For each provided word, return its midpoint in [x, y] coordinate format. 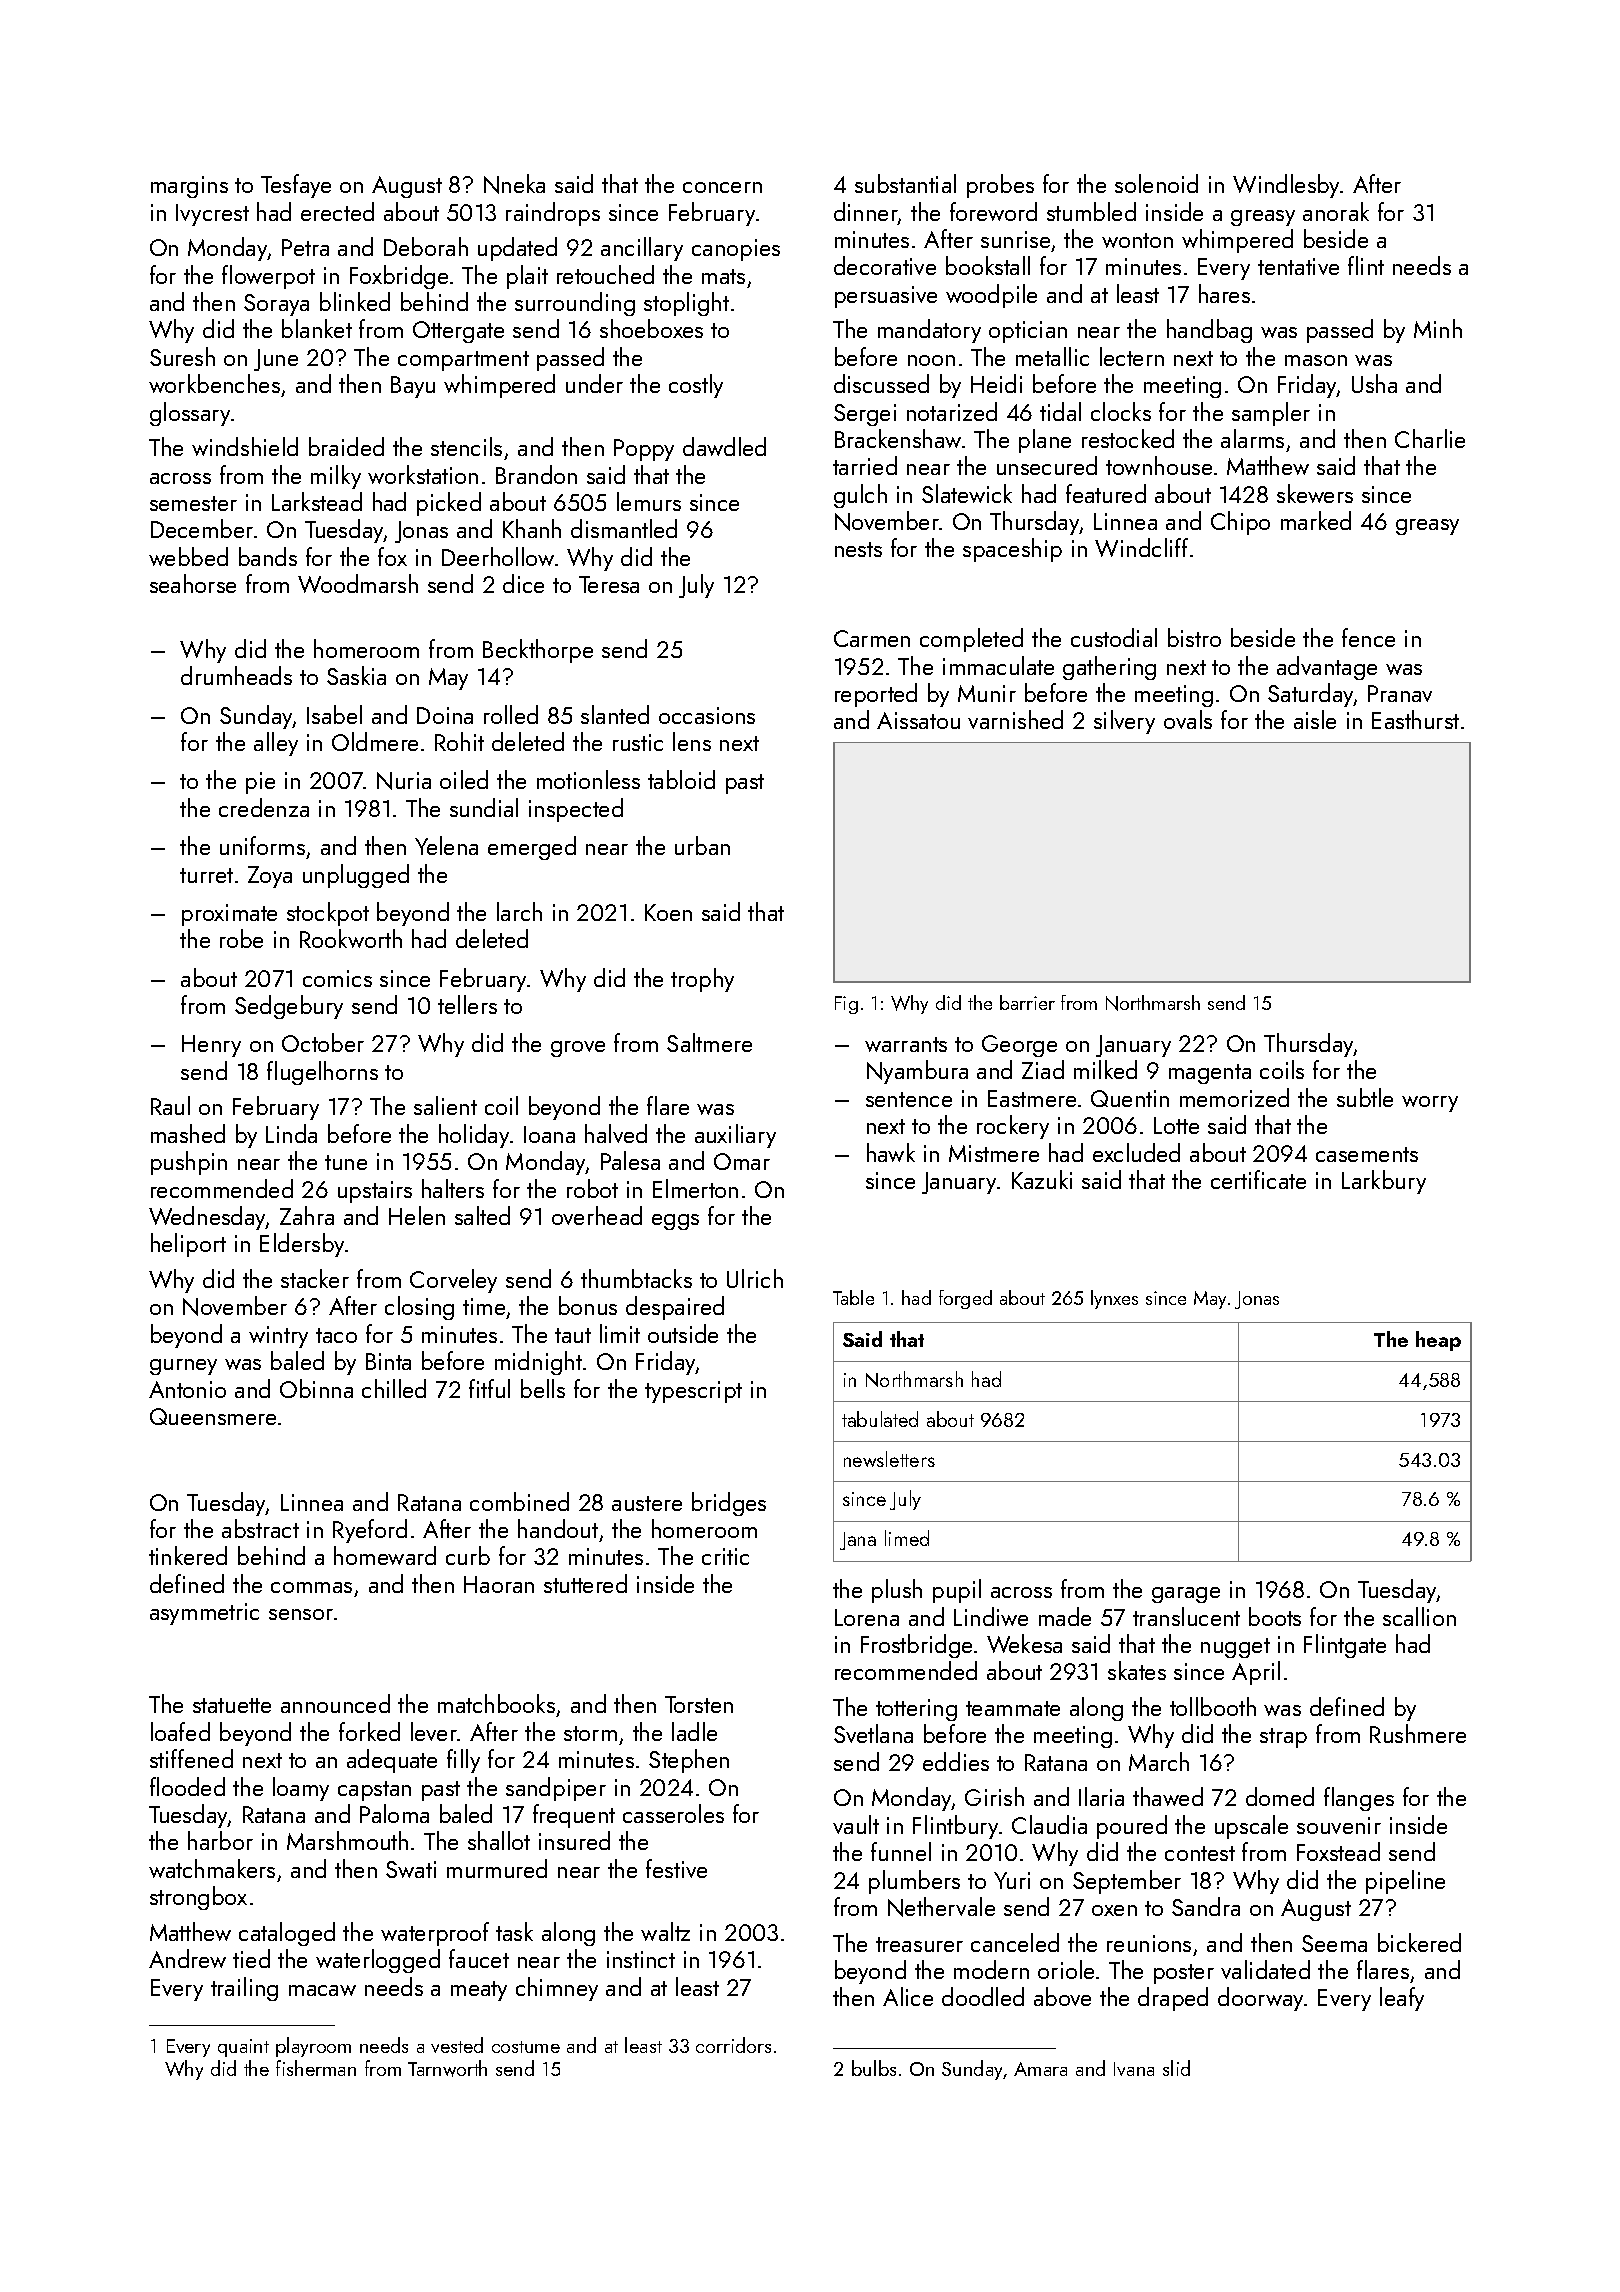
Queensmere [213, 1416]
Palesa [630, 1160]
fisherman [316, 2068]
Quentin [1130, 1098]
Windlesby [1287, 186]
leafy [1402, 1999]
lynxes [1114, 1299]
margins [189, 187]
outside [683, 1333]
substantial [905, 183]
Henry [211, 1046]
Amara [1040, 2069]
